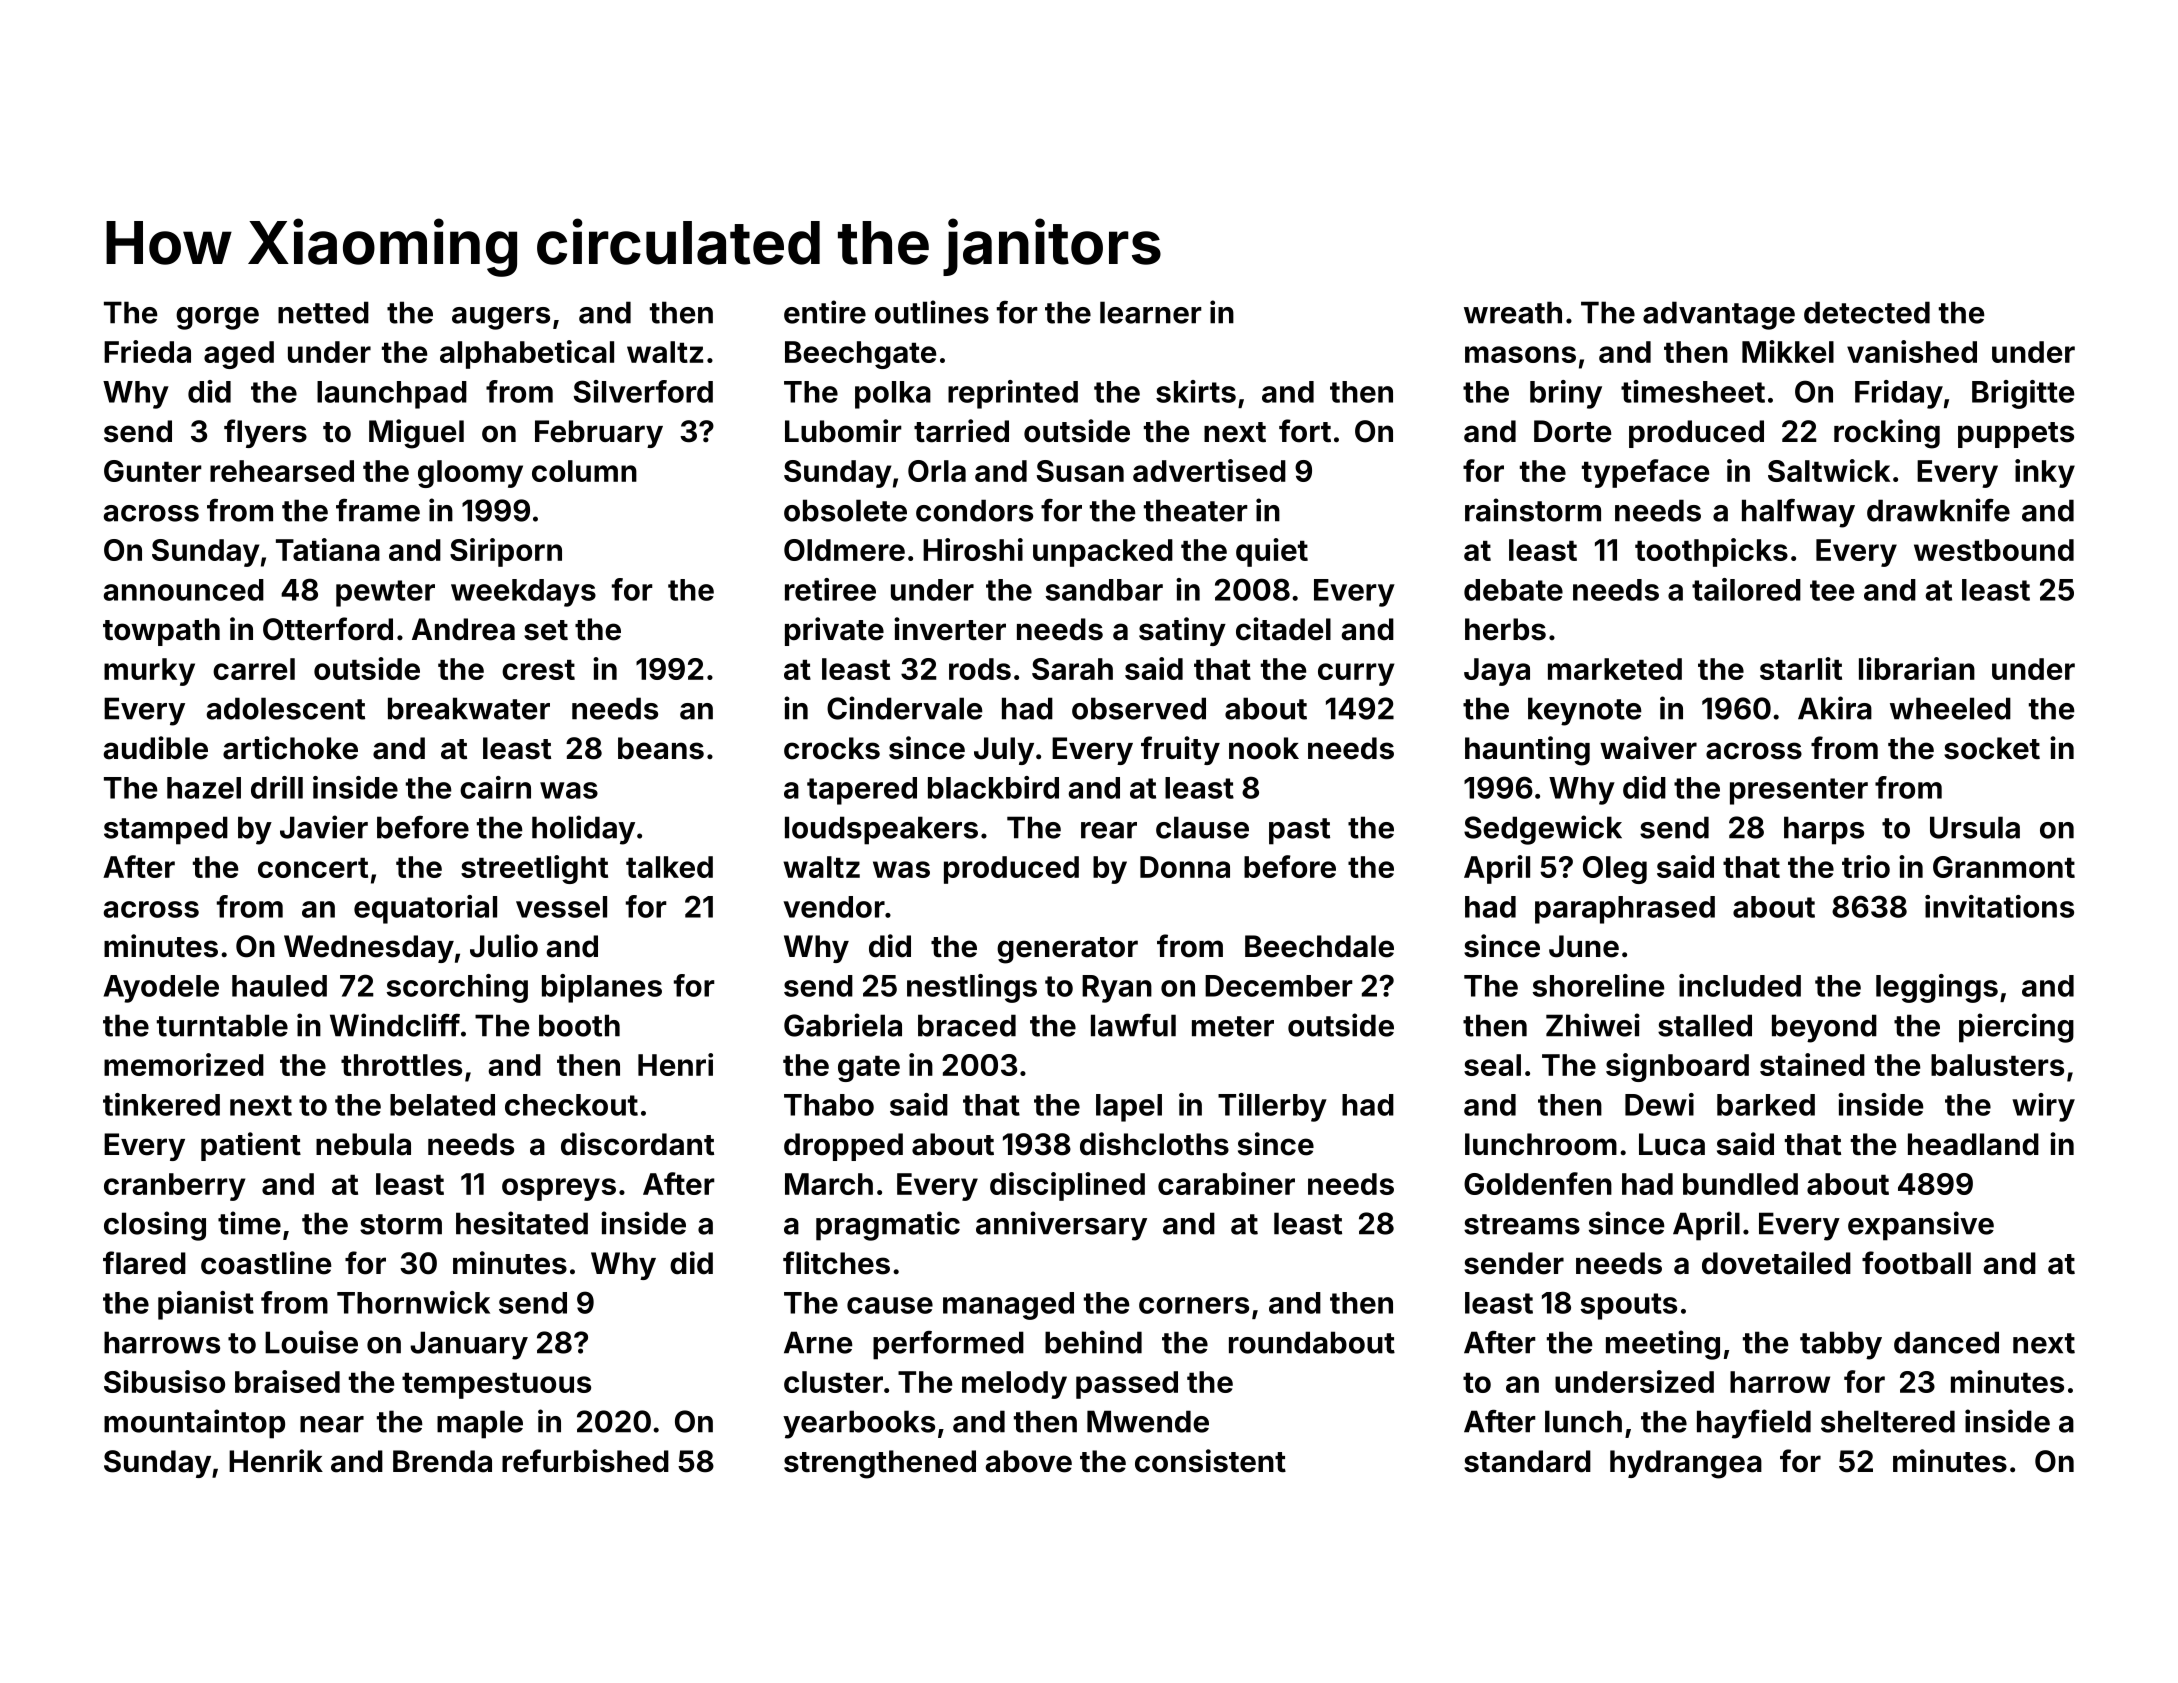 Image resolution: width=2178 pixels, height=1683 pixels. What do you see at coordinates (392, 395) in the screenshot?
I see `launchpad` at bounding box center [392, 395].
